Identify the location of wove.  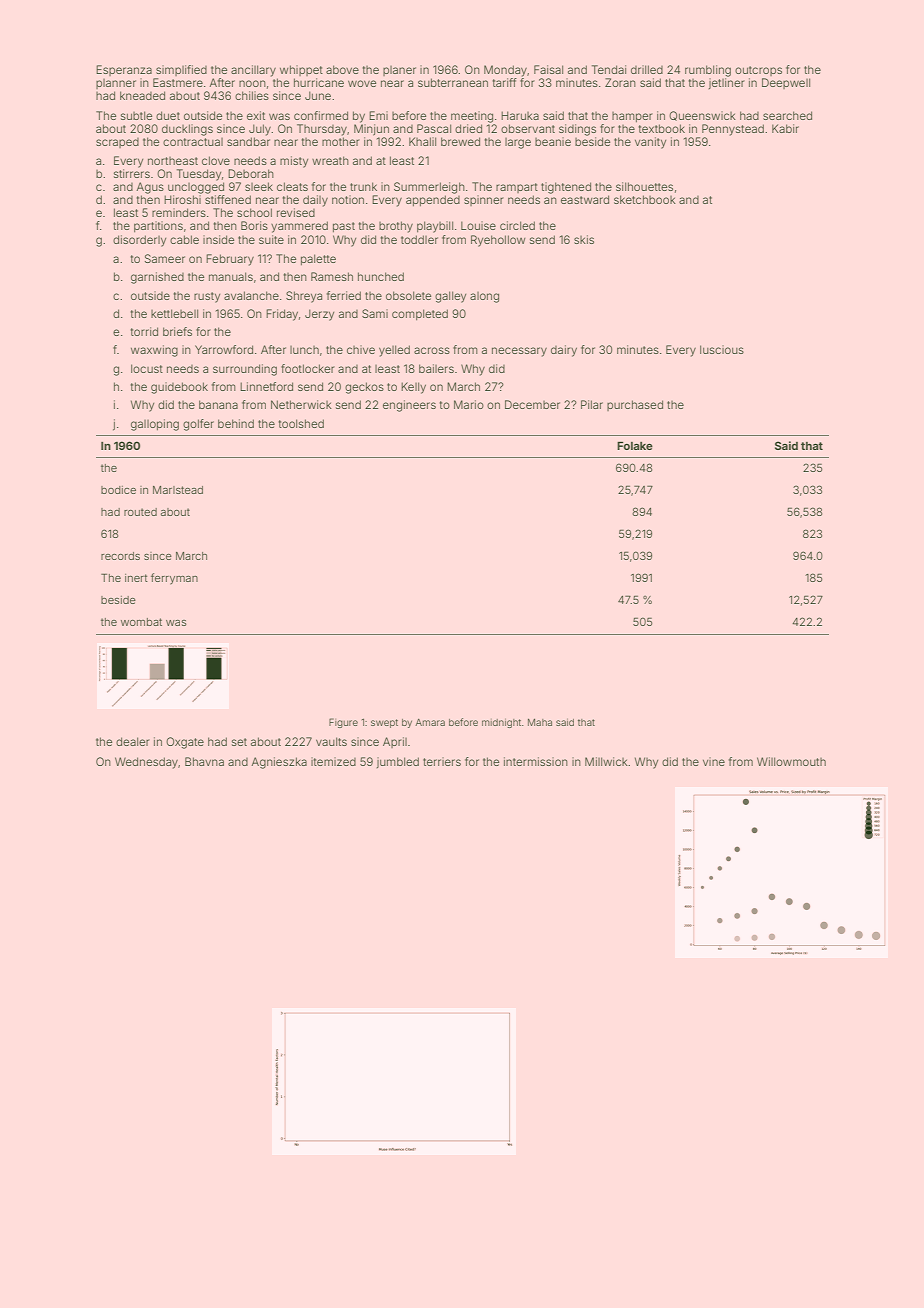
(362, 83).
